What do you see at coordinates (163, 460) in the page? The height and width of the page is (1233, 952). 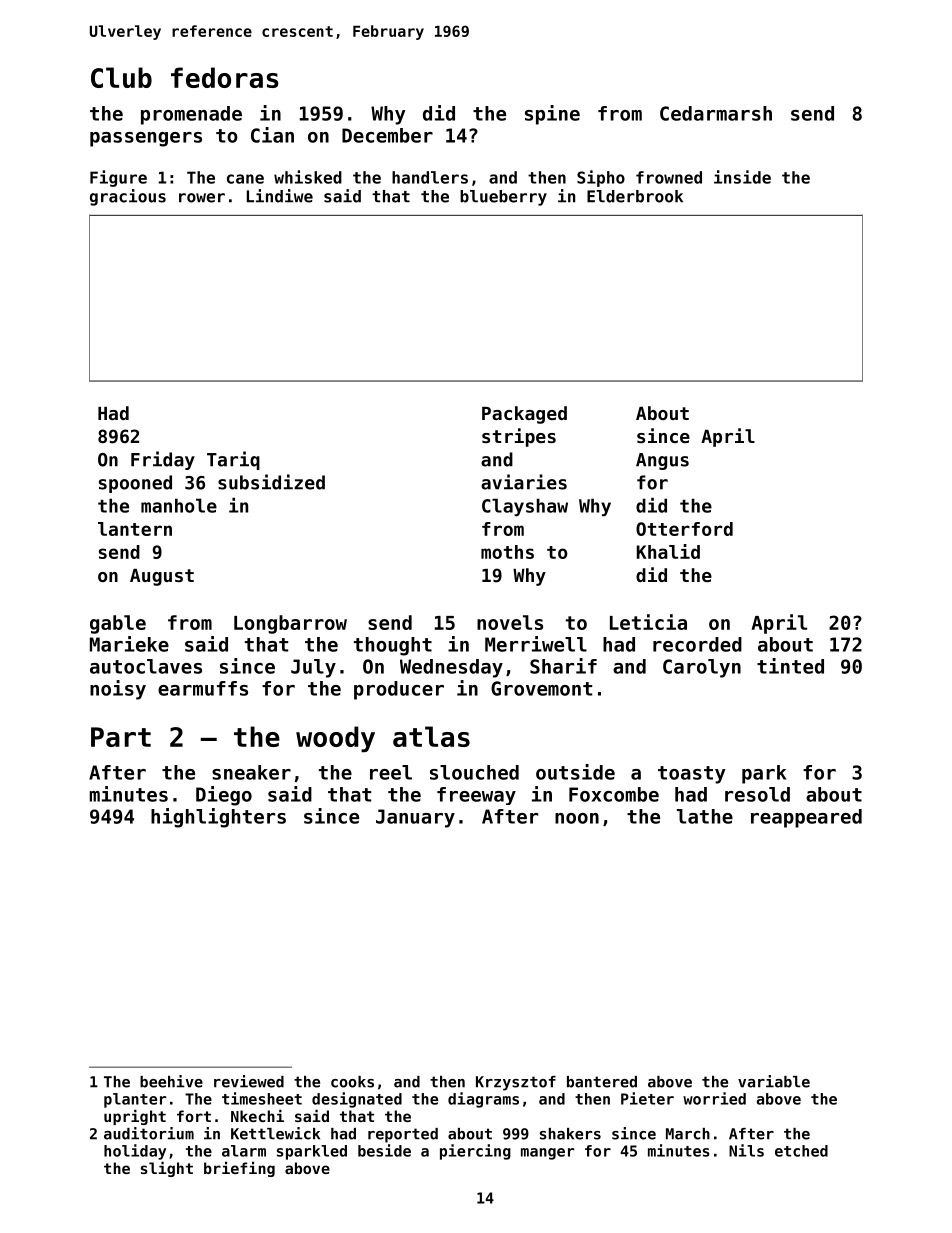 I see `Friday` at bounding box center [163, 460].
